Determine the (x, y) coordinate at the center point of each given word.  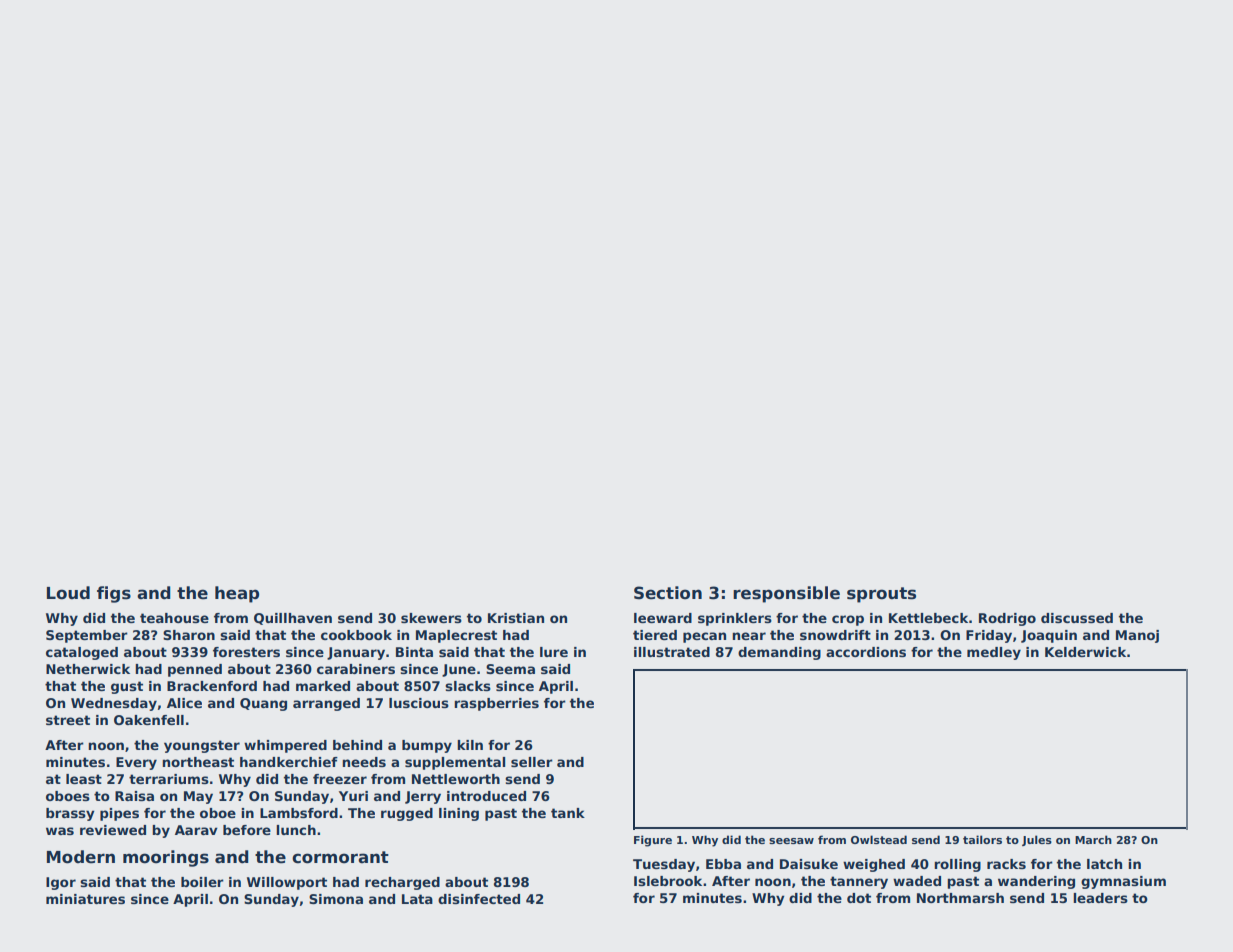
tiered (655, 635)
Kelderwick (1085, 652)
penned (195, 670)
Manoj (1137, 636)
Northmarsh (960, 898)
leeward (663, 618)
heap (237, 594)
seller (532, 762)
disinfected (479, 899)
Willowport (287, 883)
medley (994, 653)
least (84, 779)
